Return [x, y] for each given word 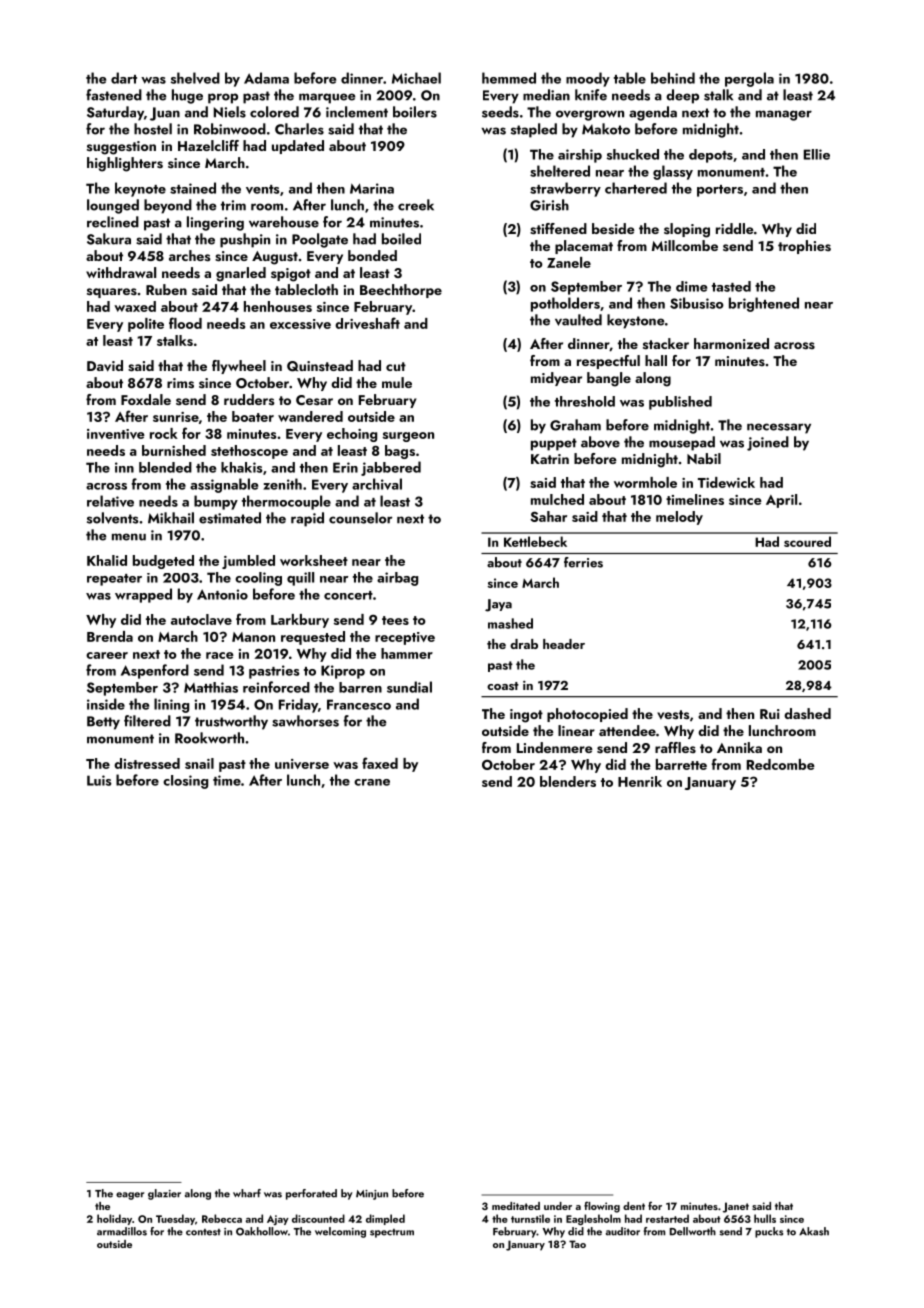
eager [130, 1196]
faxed [380, 763]
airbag [397, 579]
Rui [770, 714]
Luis [99, 780]
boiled [401, 239]
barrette [681, 764]
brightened [764, 304]
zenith [282, 484]
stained [193, 188]
